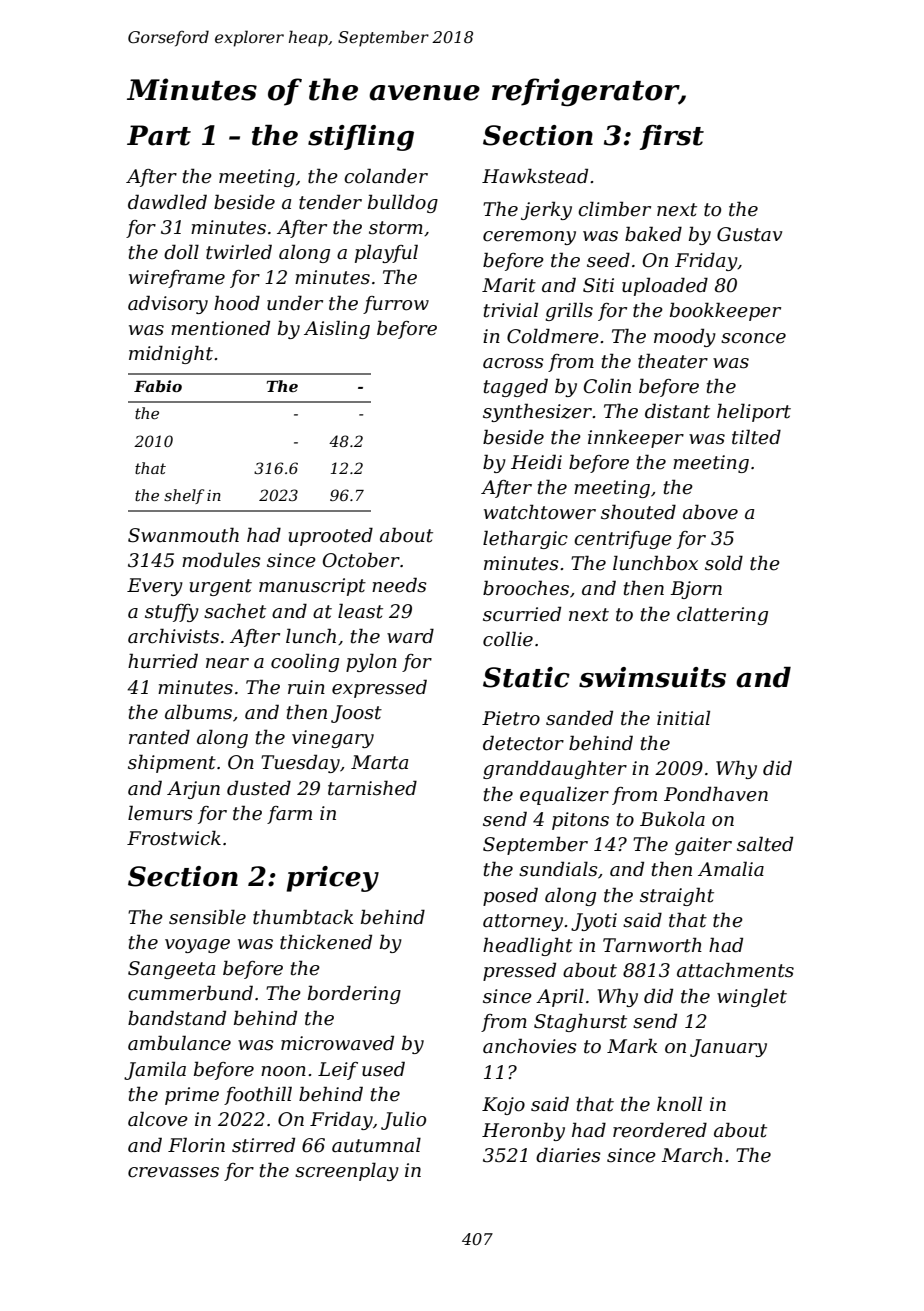 This document has width=924, height=1311. I want to click on first, so click(672, 137).
